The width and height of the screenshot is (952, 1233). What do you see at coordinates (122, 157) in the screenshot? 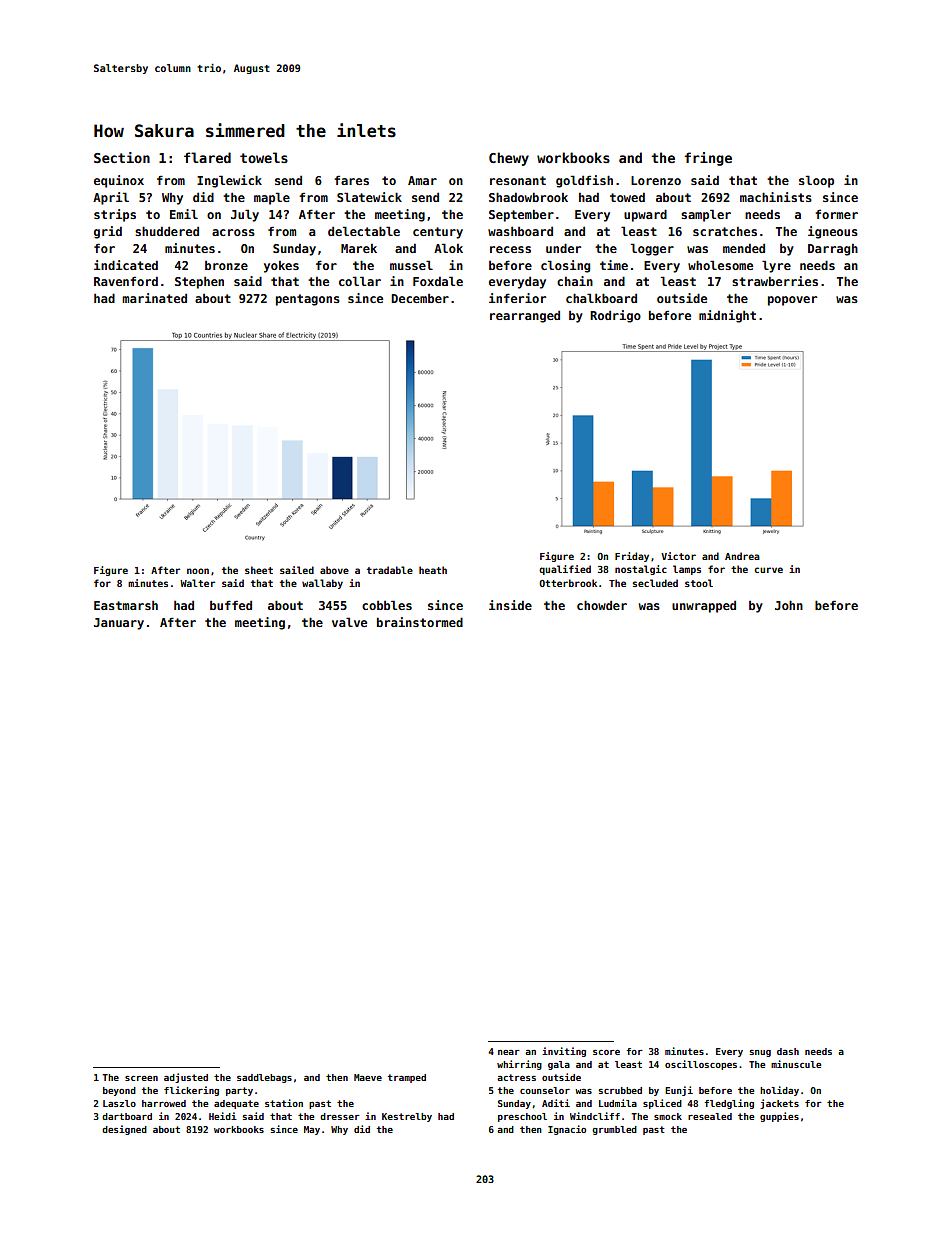
I see `Section` at bounding box center [122, 157].
